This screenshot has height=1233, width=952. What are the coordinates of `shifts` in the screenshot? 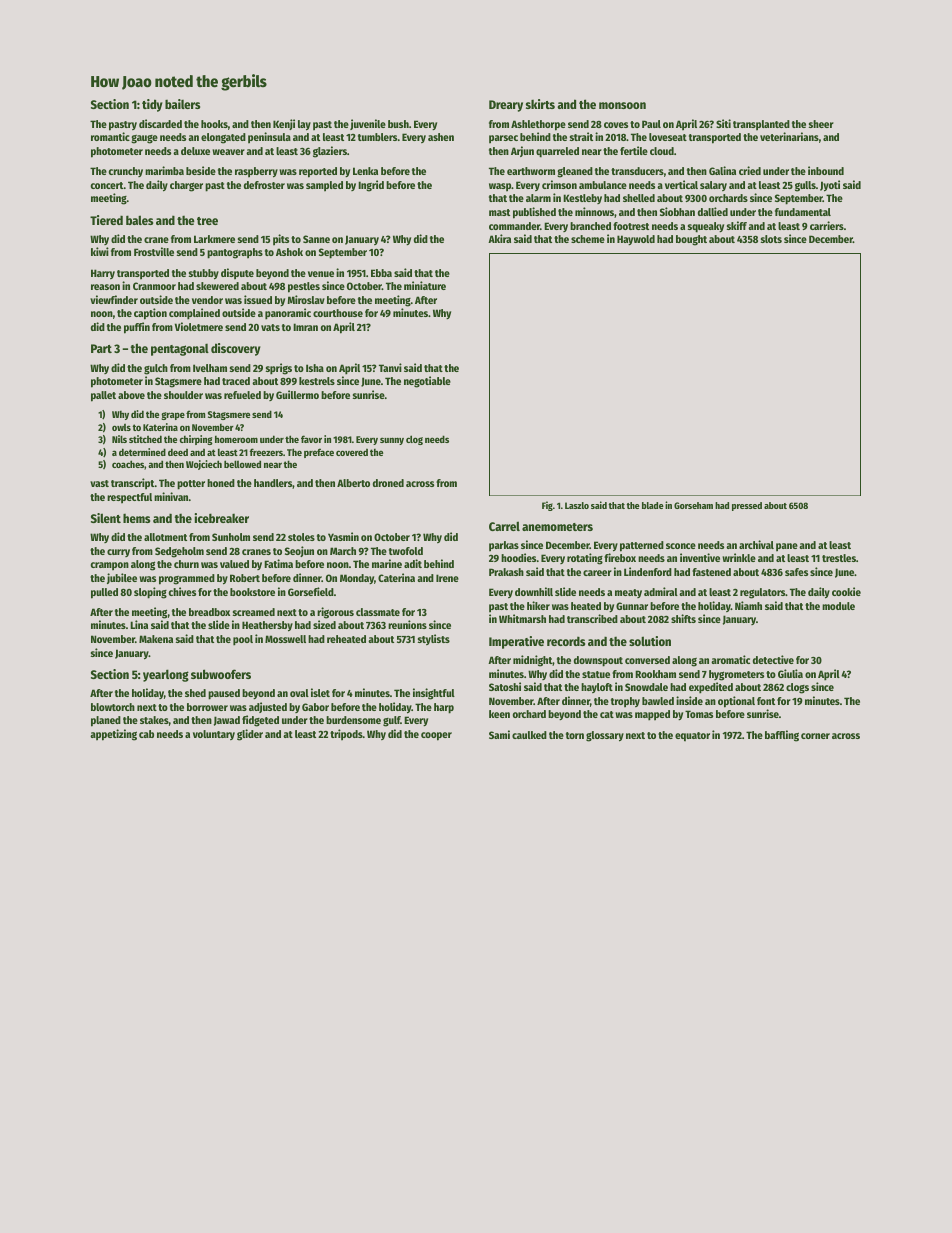 It's located at (683, 618).
